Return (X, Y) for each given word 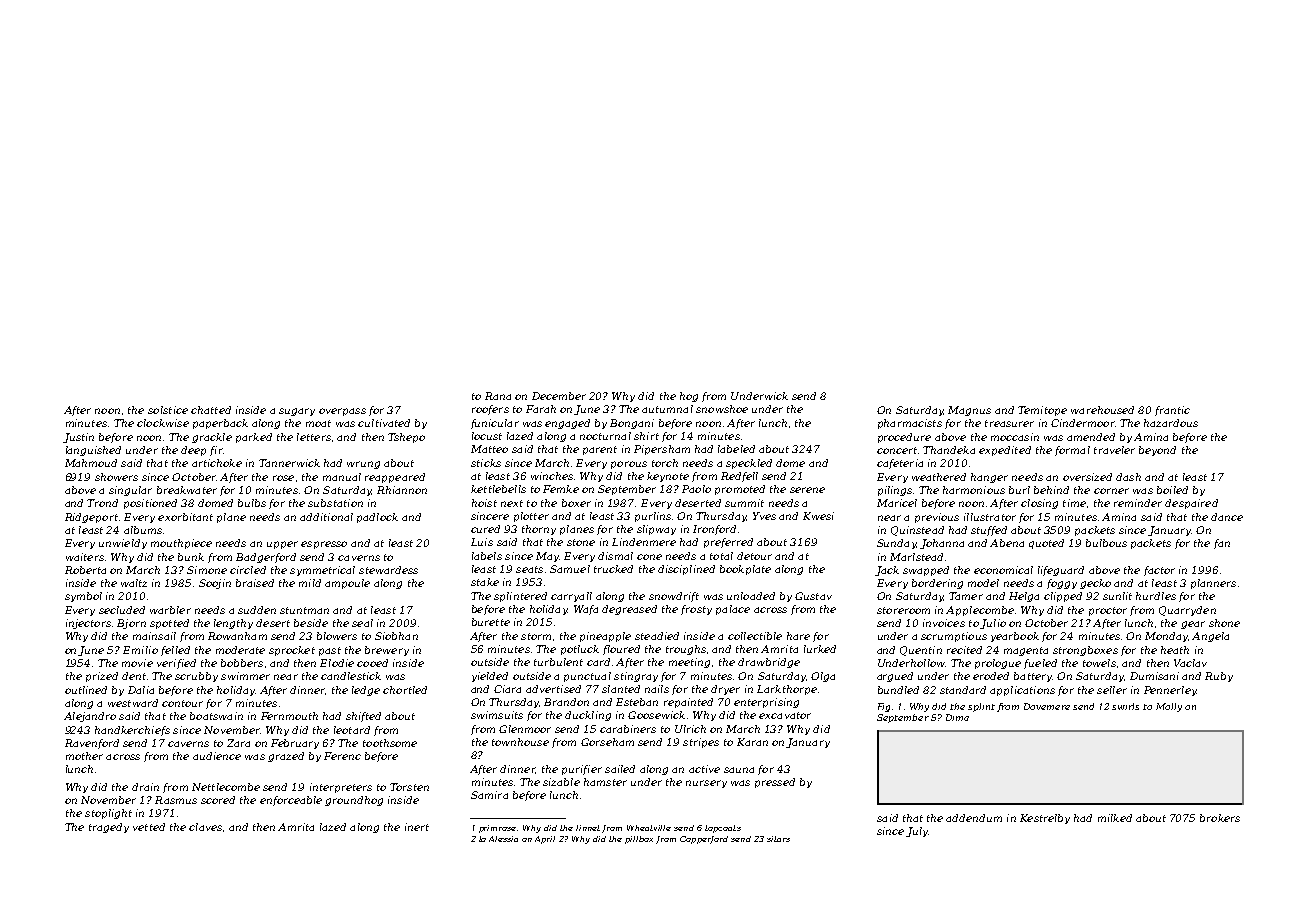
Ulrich (690, 729)
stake (485, 582)
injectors (88, 624)
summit (744, 503)
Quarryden (1187, 611)
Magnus (969, 411)
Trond (102, 503)
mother (84, 756)
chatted (211, 410)
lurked (820, 649)
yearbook (1015, 637)
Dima (957, 717)
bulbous (1106, 543)
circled (248, 570)
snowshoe (722, 409)
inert (417, 827)
